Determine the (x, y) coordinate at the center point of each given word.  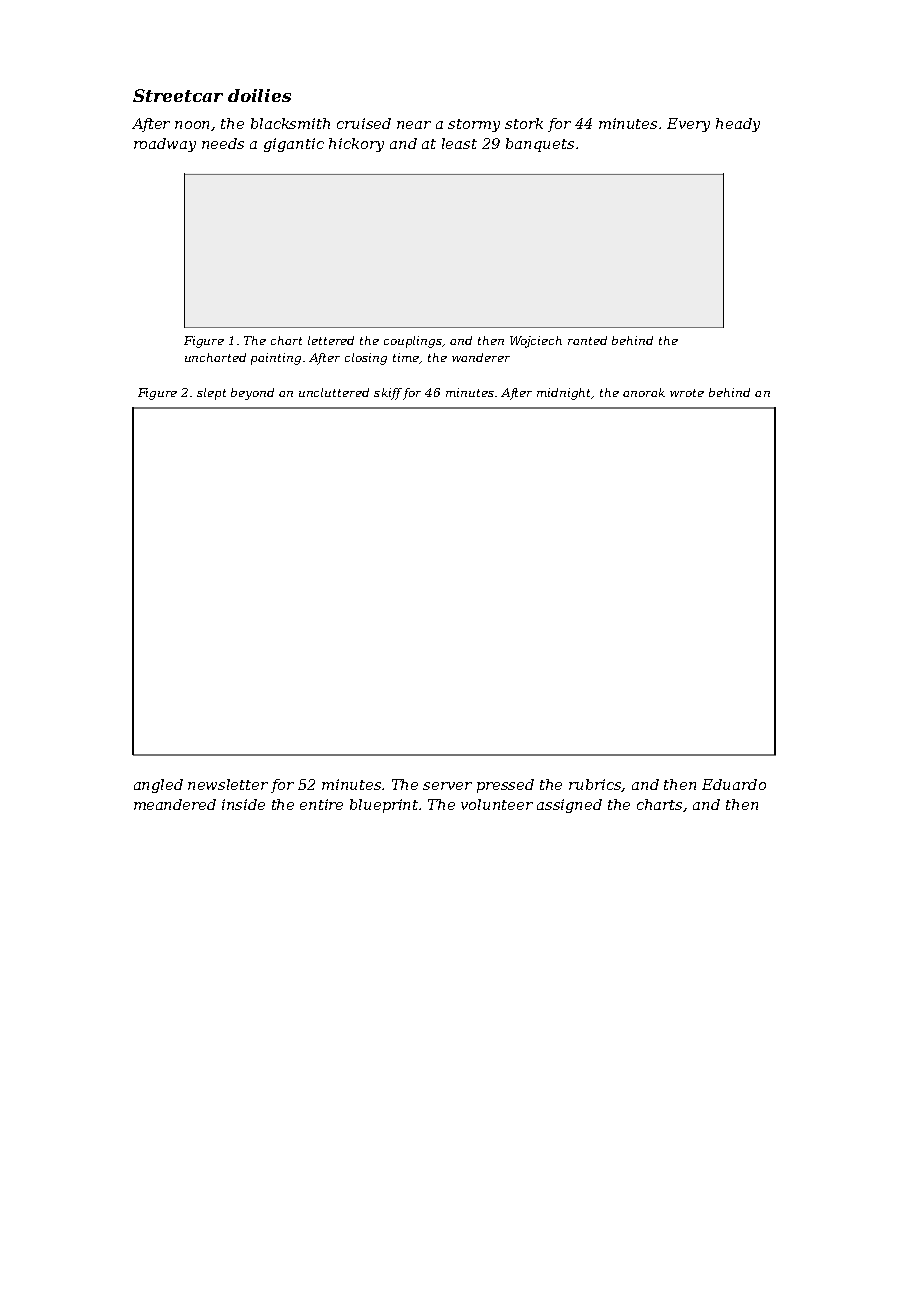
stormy (474, 125)
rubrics (595, 785)
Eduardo (734, 784)
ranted (587, 340)
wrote (687, 393)
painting (276, 359)
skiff (388, 394)
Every (688, 125)
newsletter (228, 784)
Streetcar (178, 95)
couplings (413, 342)
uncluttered (334, 392)
